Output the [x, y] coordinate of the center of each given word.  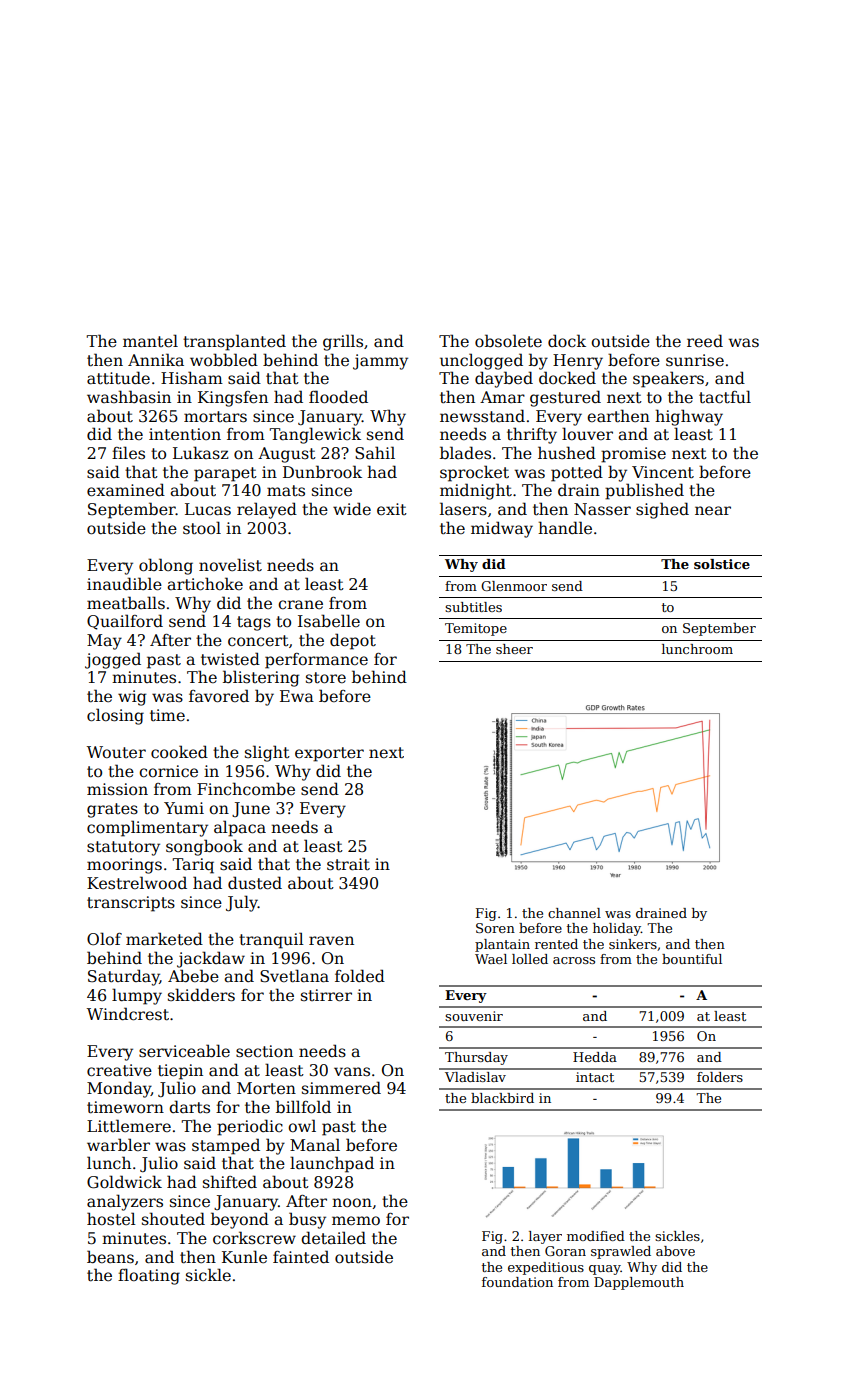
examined [126, 490]
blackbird [502, 1098]
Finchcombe [246, 788]
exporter [329, 754]
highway [689, 417]
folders [720, 1077]
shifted [230, 1182]
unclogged [481, 361]
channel [574, 913]
